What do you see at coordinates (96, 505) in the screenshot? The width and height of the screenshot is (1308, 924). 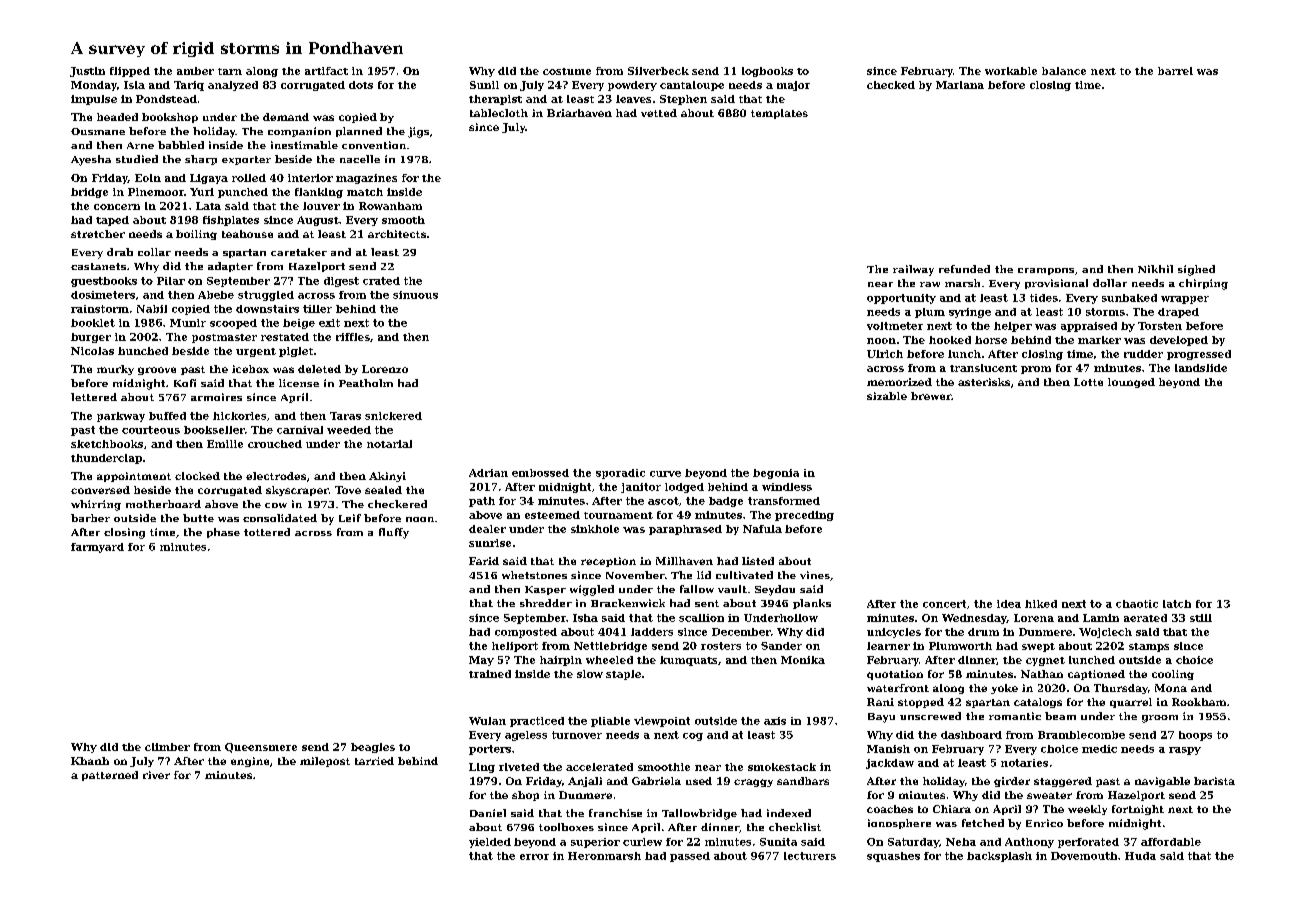 I see `whirring` at bounding box center [96, 505].
